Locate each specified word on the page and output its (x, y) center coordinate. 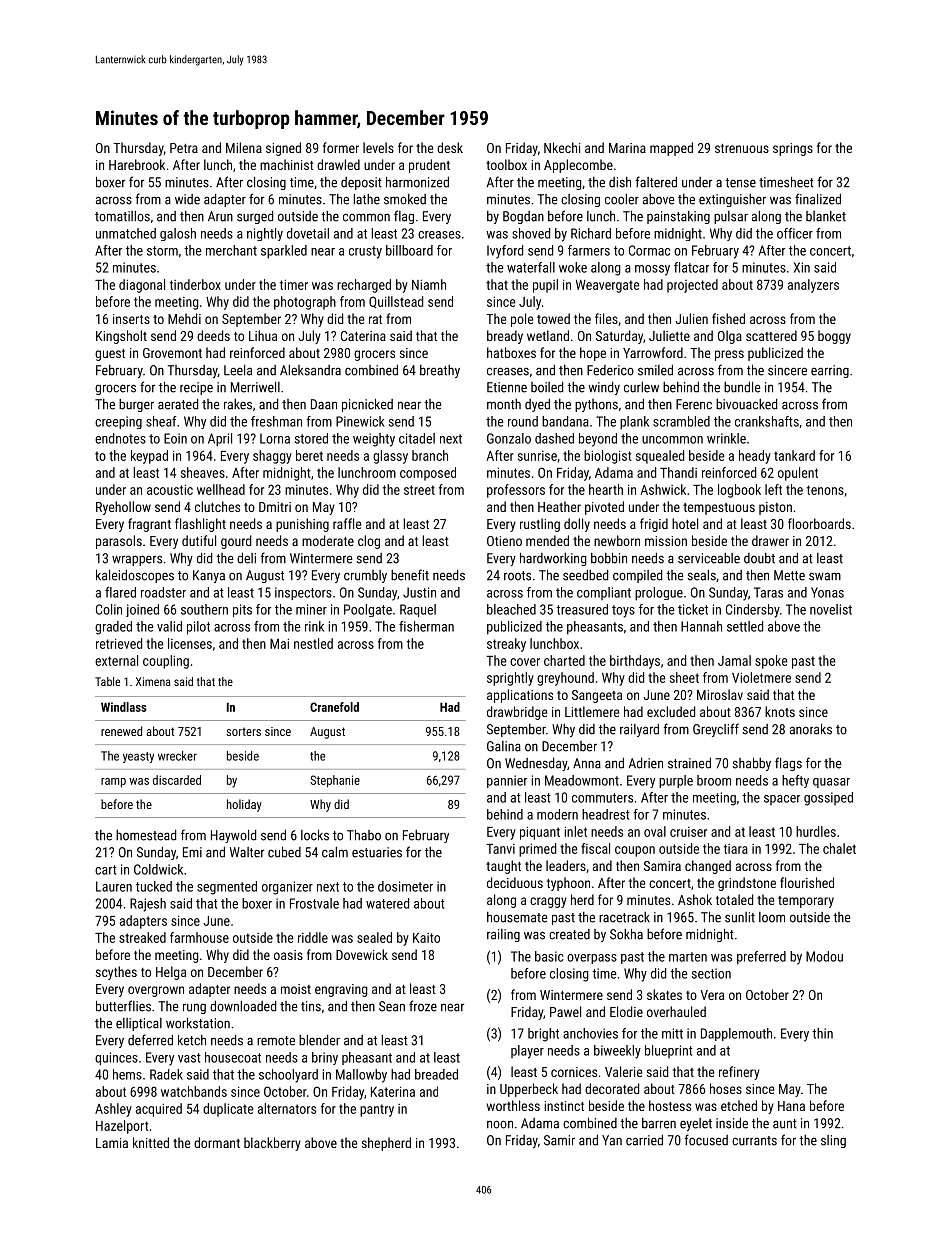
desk (450, 147)
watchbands (194, 1091)
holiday (244, 805)
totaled (734, 899)
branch (430, 455)
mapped (671, 149)
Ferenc (694, 404)
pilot (198, 628)
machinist (287, 164)
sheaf (161, 421)
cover (525, 662)
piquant (540, 833)
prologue (659, 594)
